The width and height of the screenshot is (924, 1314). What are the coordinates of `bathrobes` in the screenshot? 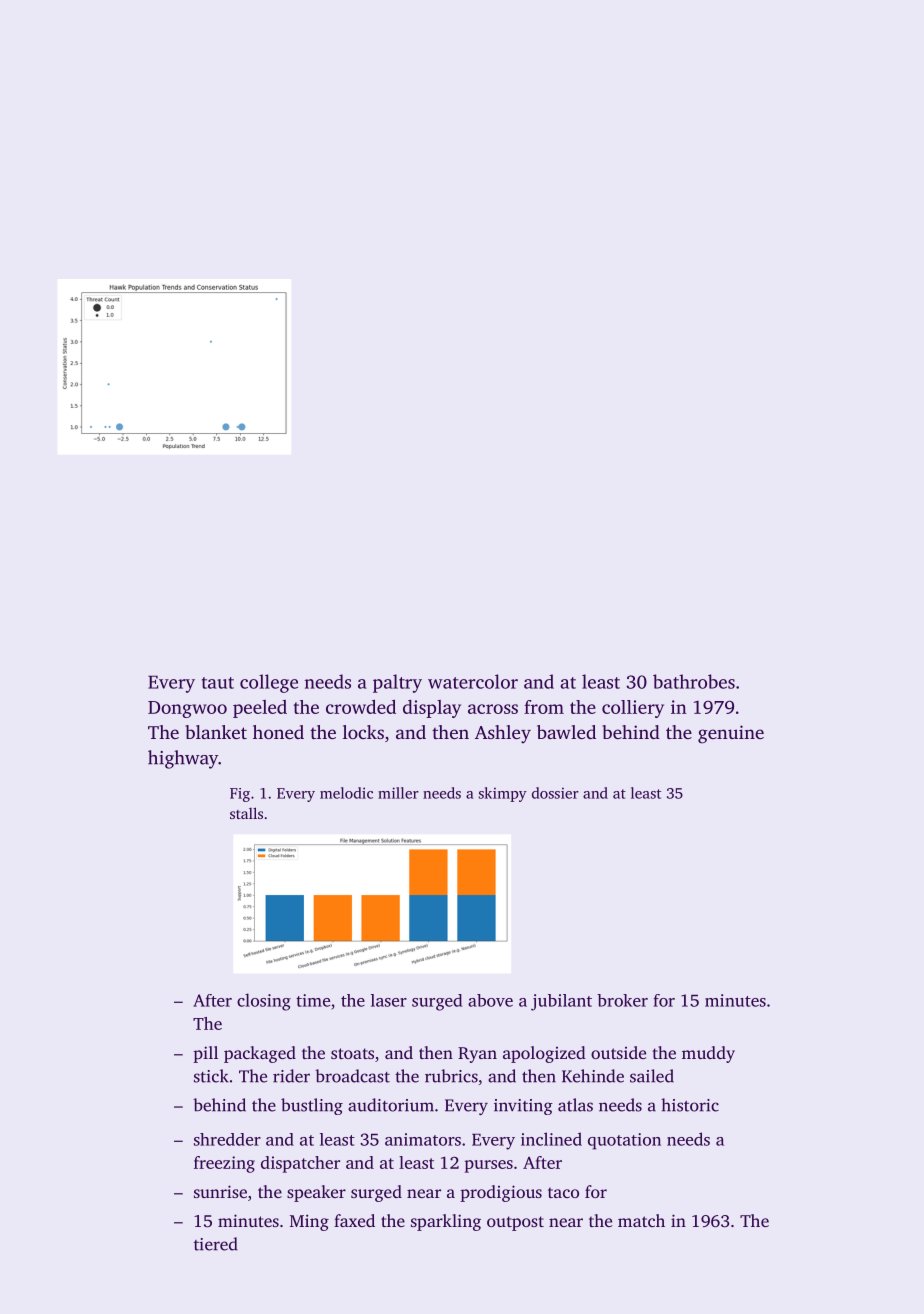 It's located at (694, 681).
